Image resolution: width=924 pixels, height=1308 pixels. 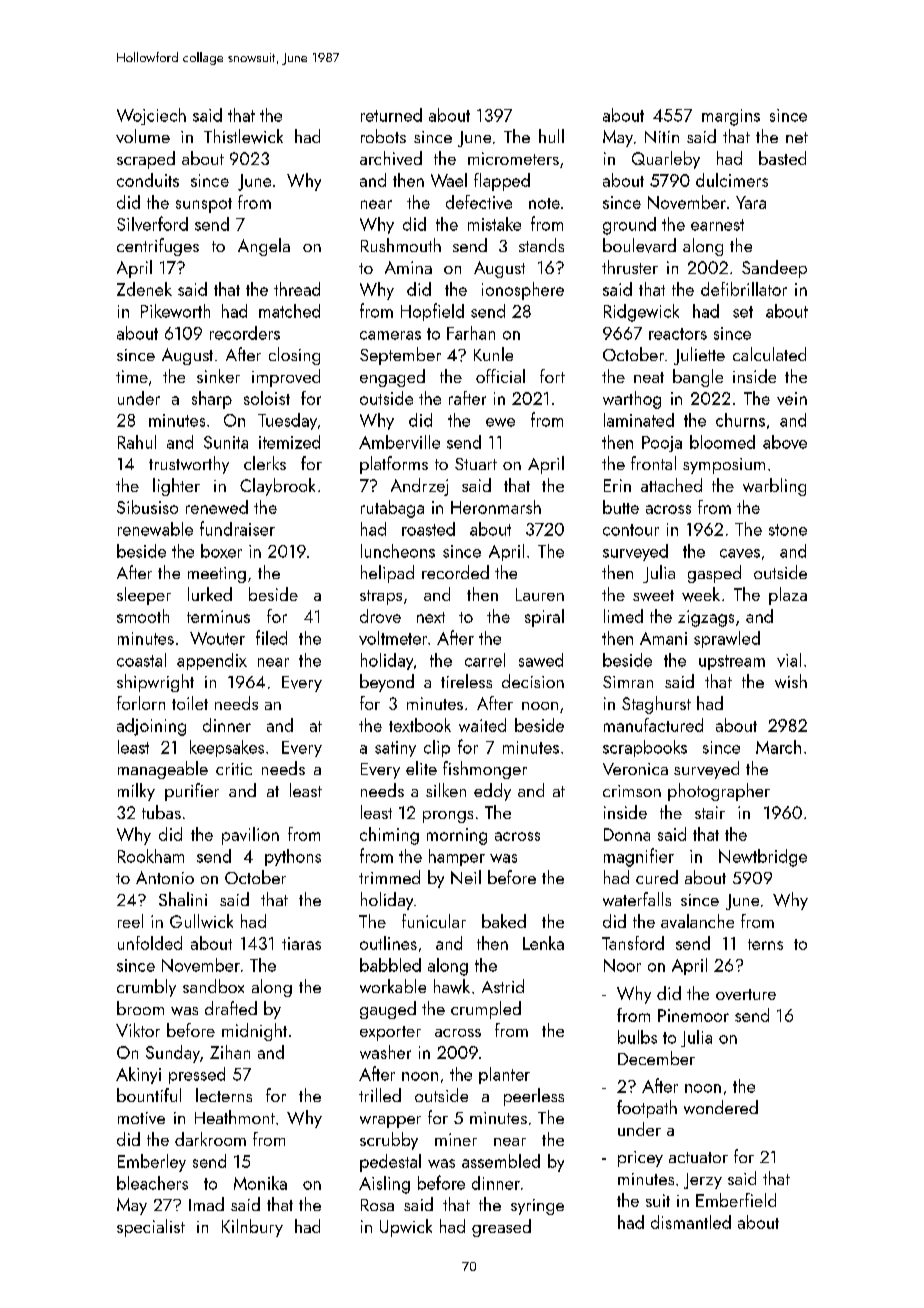 What do you see at coordinates (252, 1228) in the screenshot?
I see `Kilnbury` at bounding box center [252, 1228].
